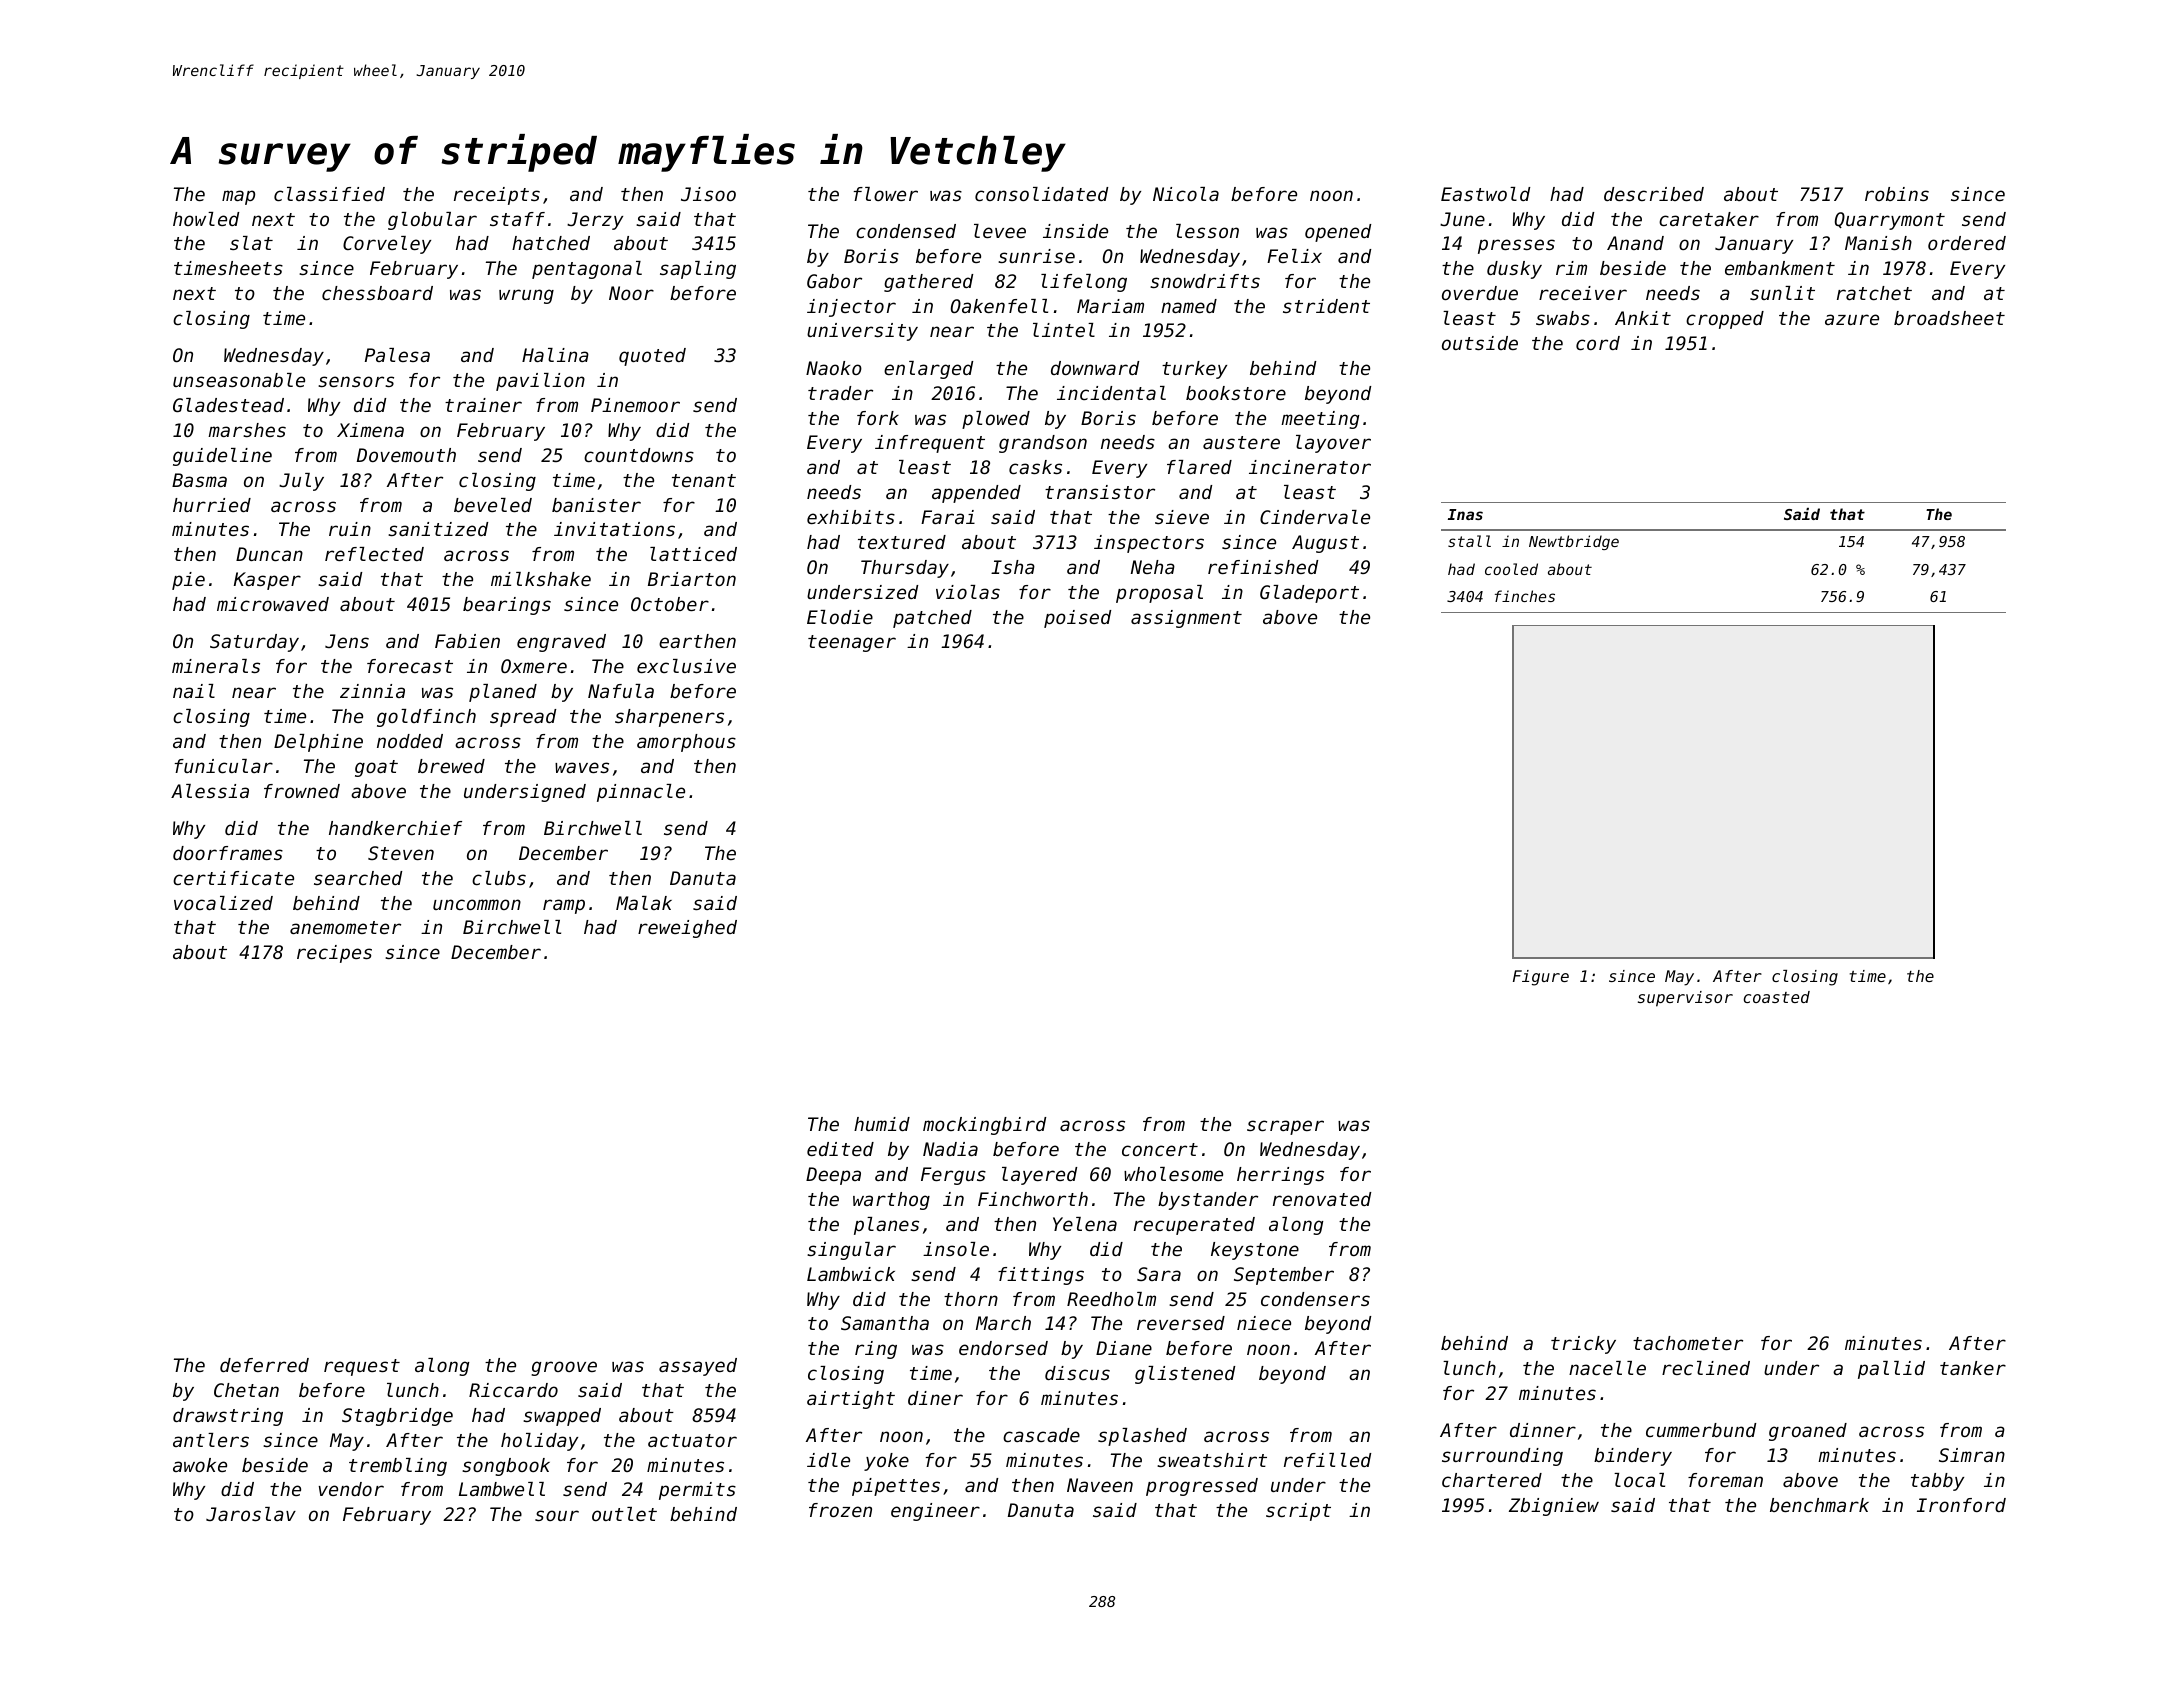  Describe the element at coordinates (362, 1367) in the document. I see `request` at that location.
